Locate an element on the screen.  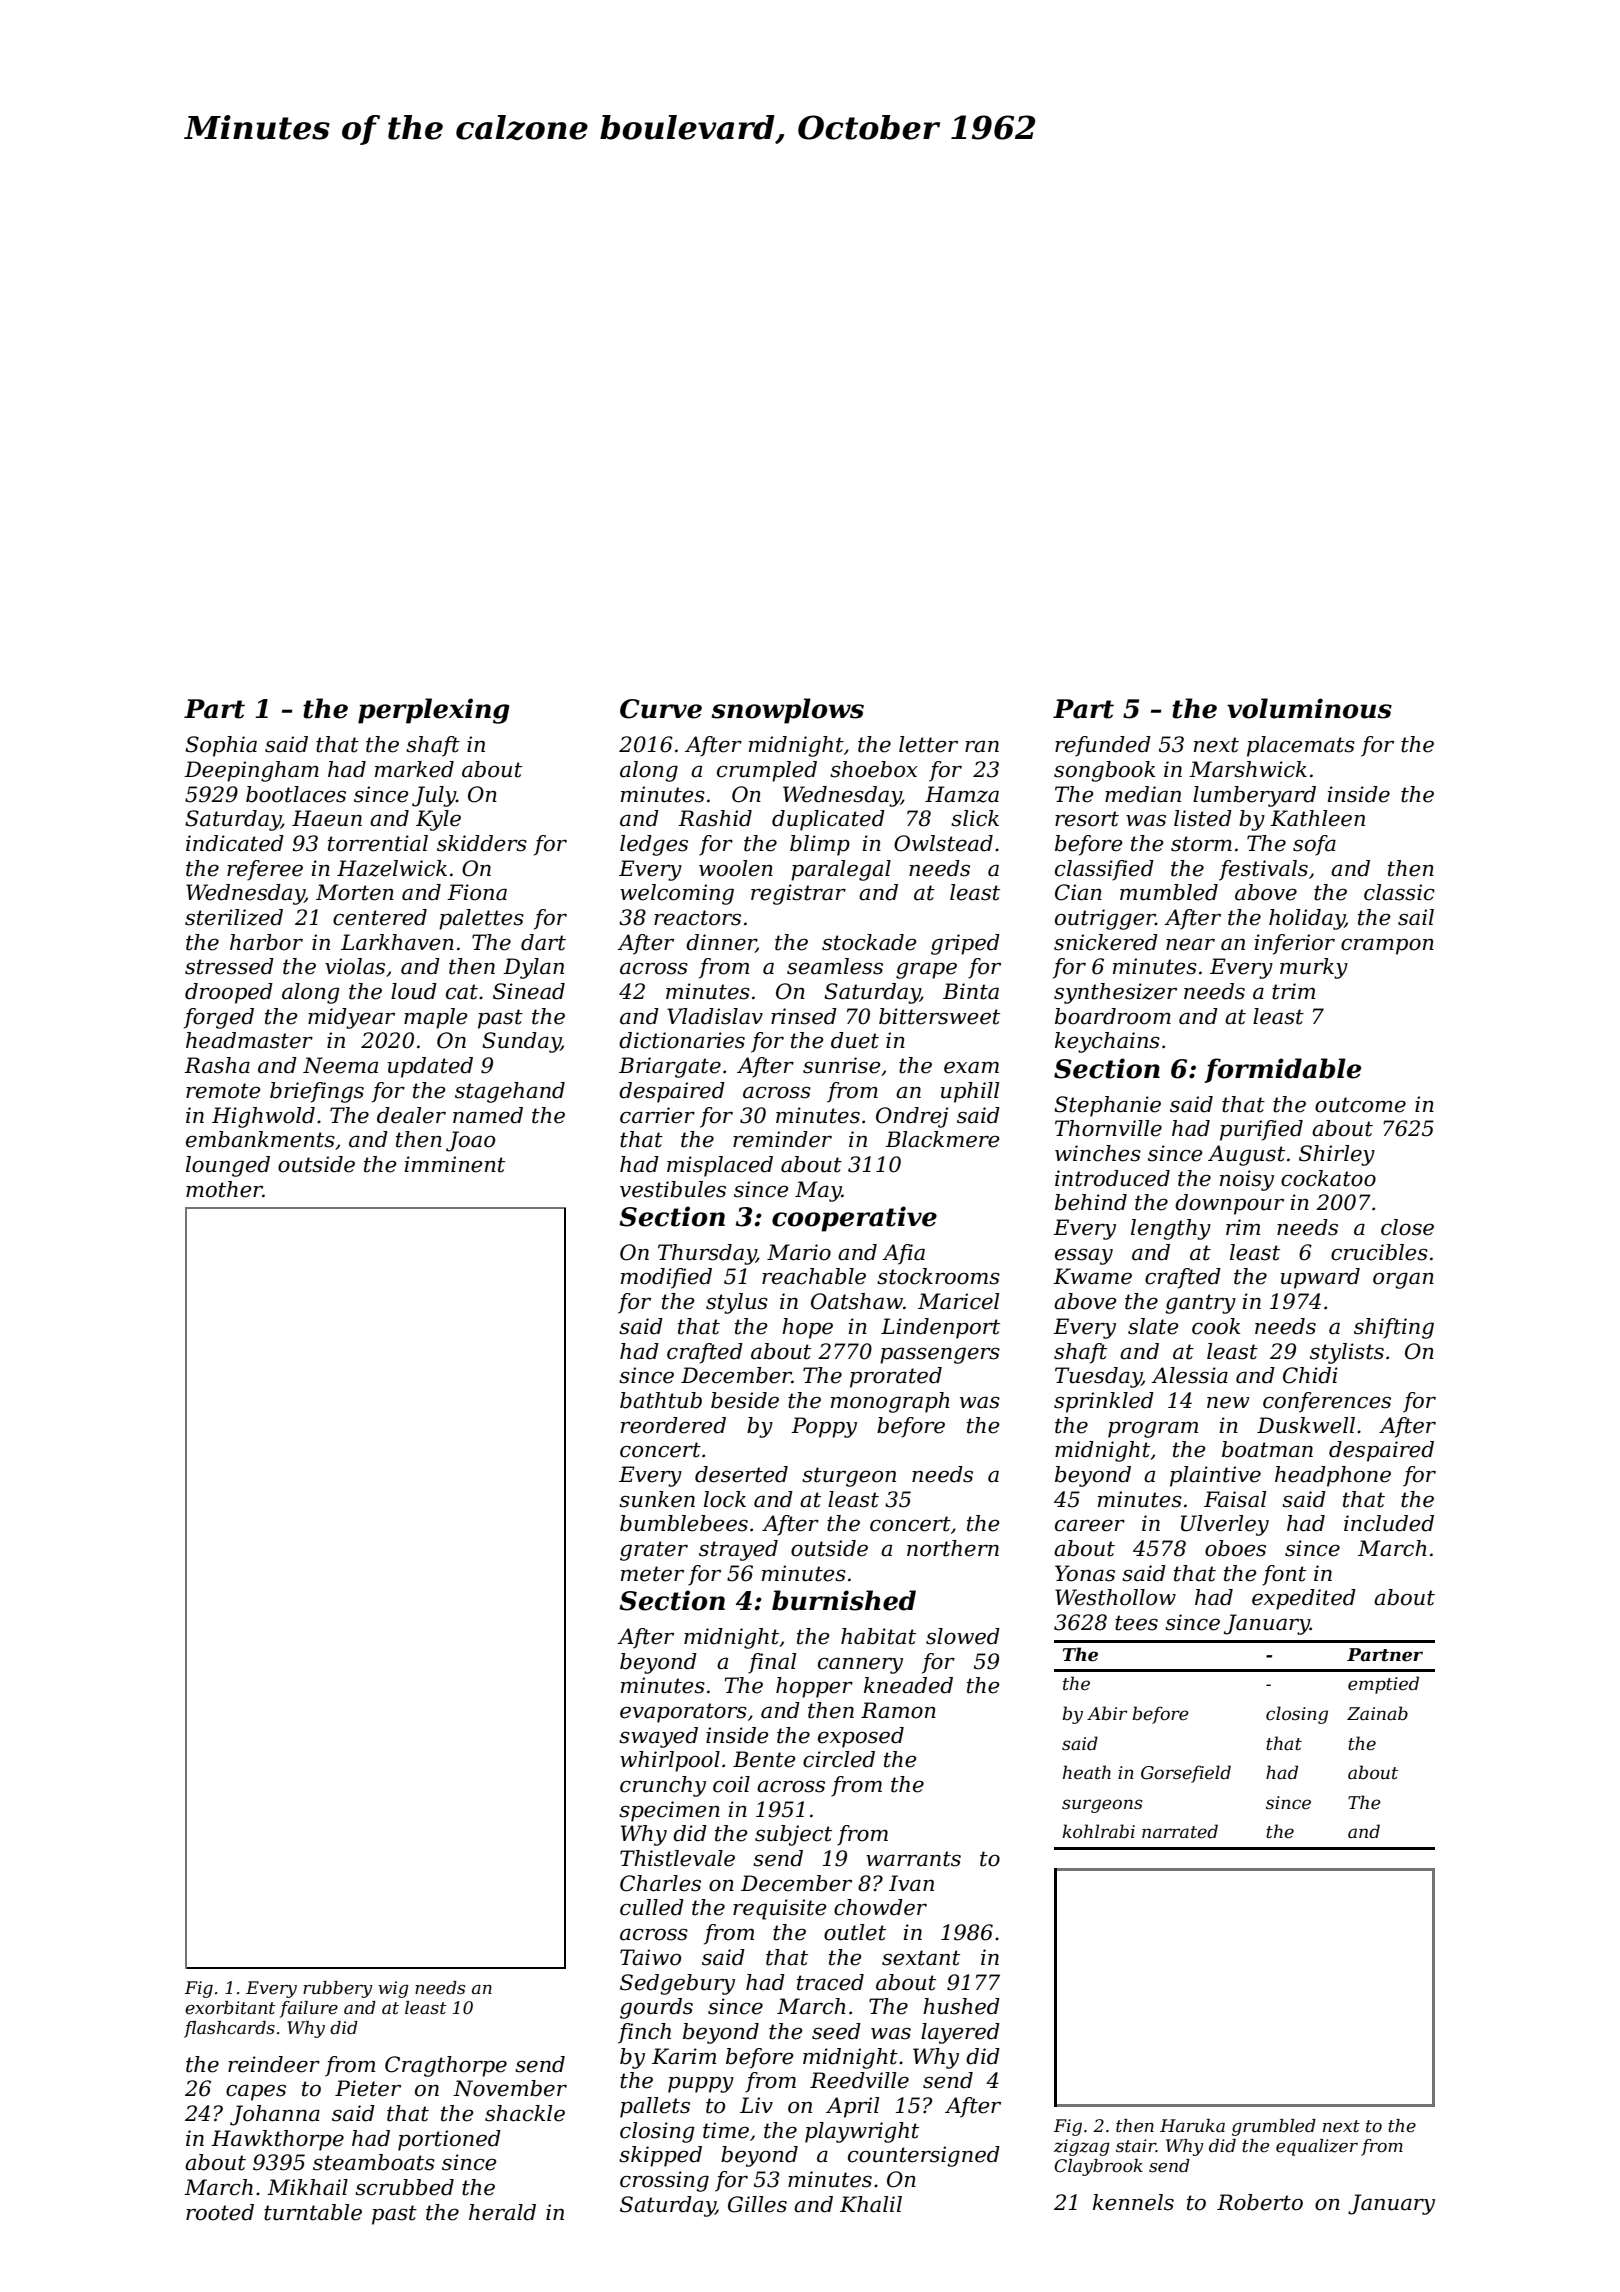
dinner is located at coordinates (721, 943).
